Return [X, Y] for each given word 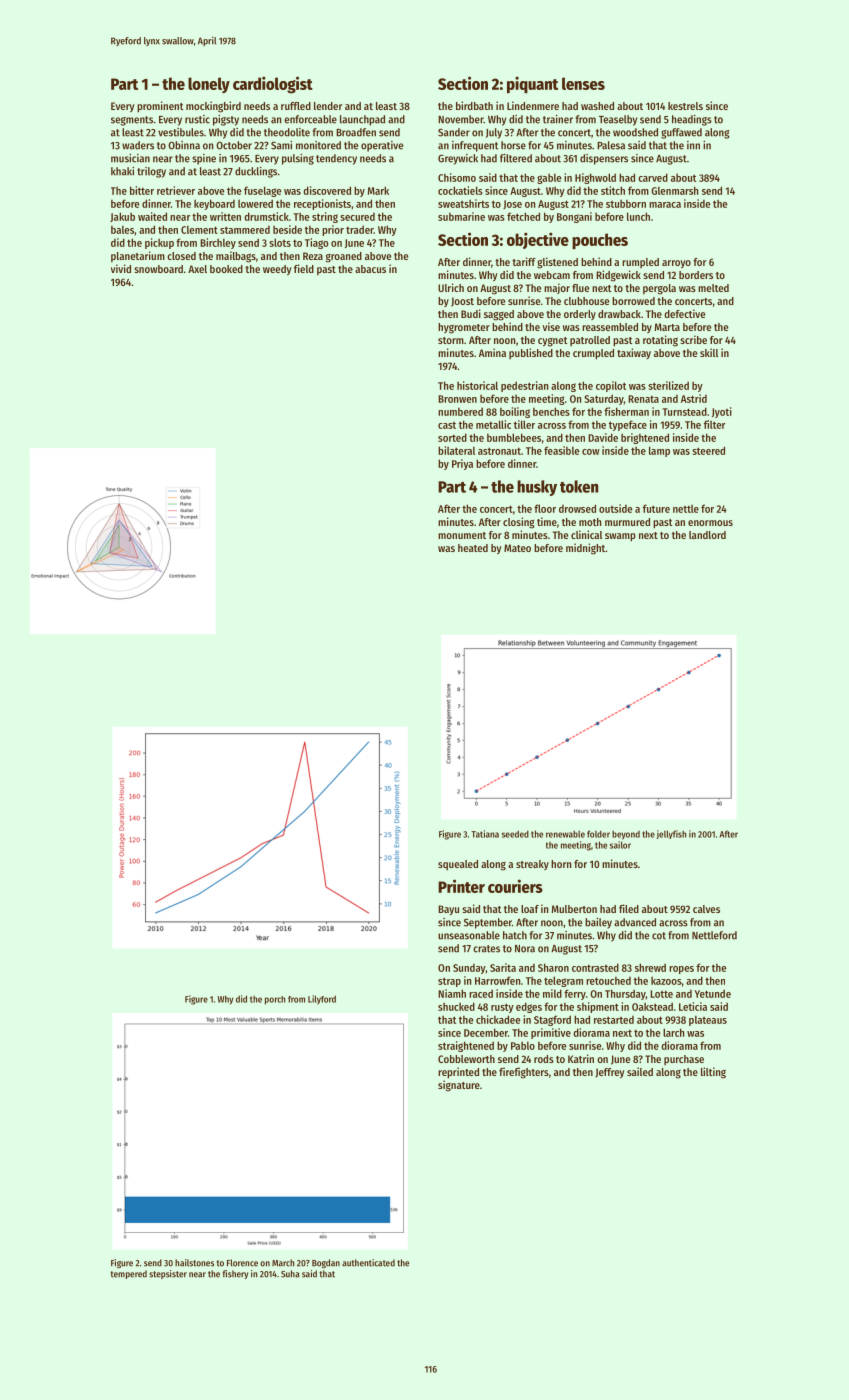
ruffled [296, 106]
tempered [128, 1274]
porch [275, 1000]
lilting [713, 1073]
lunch [638, 216]
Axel [197, 269]
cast [447, 425]
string [325, 217]
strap [449, 982]
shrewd [650, 967]
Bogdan [326, 1263]
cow [591, 452]
